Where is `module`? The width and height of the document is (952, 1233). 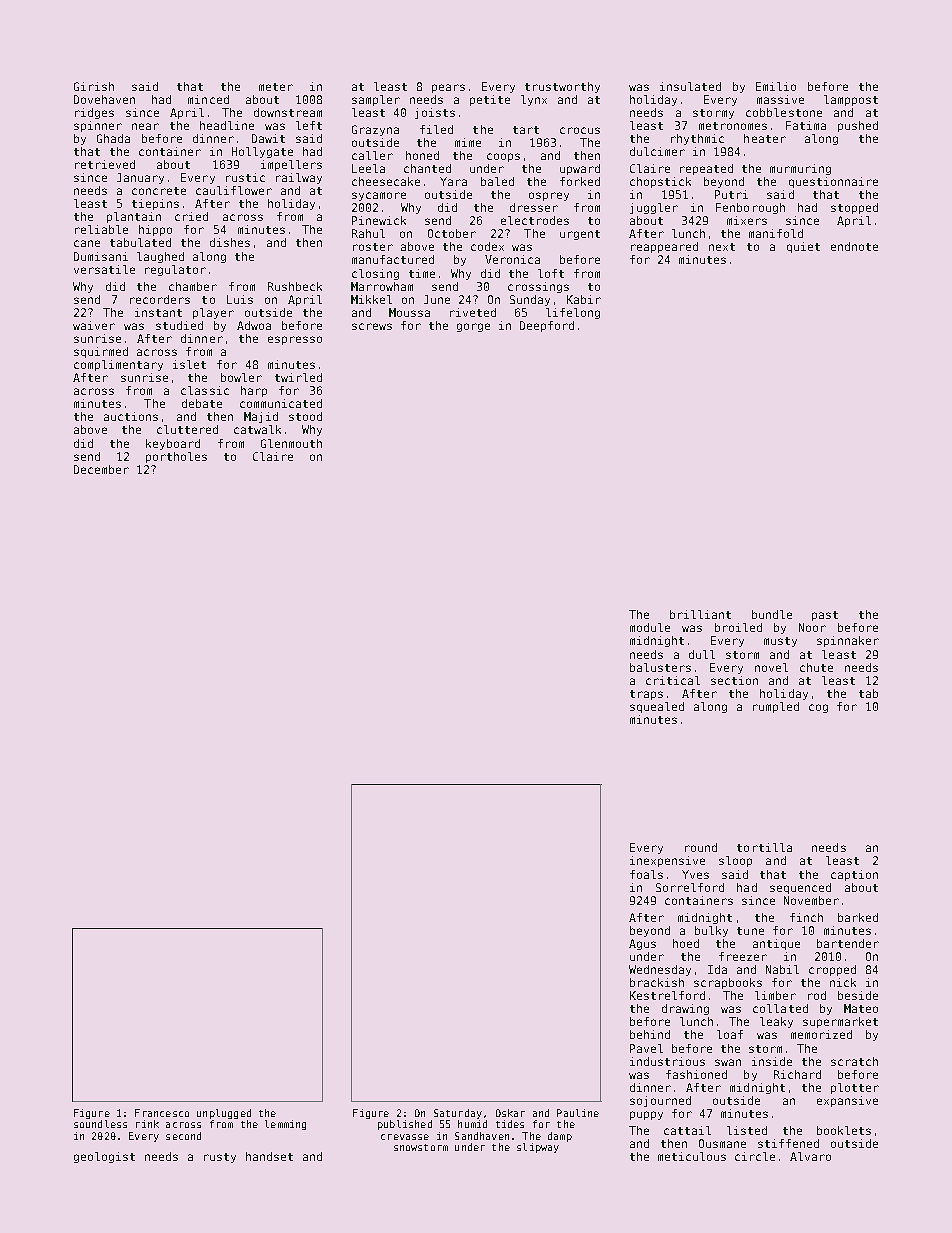
module is located at coordinates (650, 627).
